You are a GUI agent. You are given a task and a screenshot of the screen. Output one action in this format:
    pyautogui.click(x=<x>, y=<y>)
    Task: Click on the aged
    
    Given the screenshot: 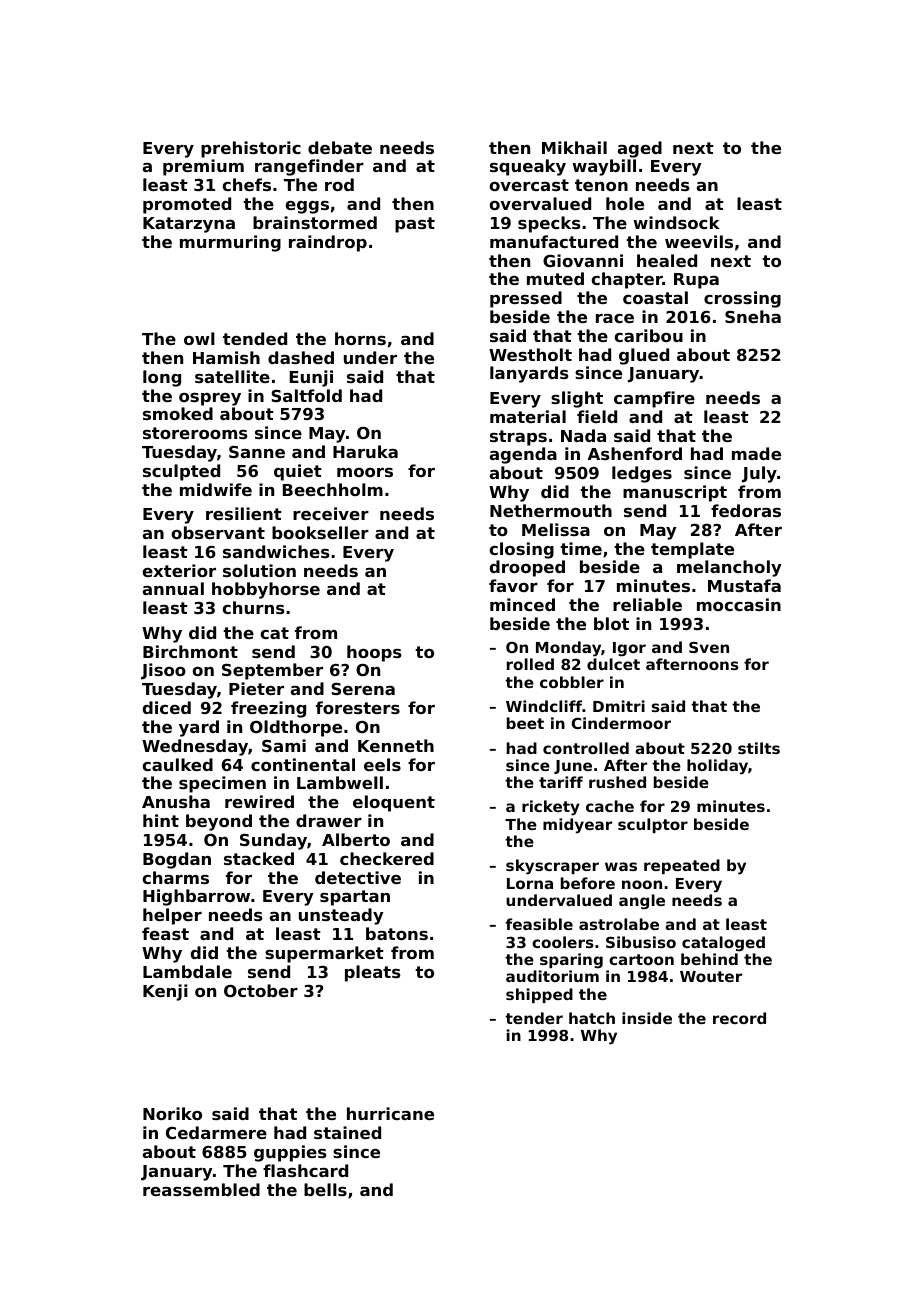 What is the action you would take?
    pyautogui.click(x=640, y=149)
